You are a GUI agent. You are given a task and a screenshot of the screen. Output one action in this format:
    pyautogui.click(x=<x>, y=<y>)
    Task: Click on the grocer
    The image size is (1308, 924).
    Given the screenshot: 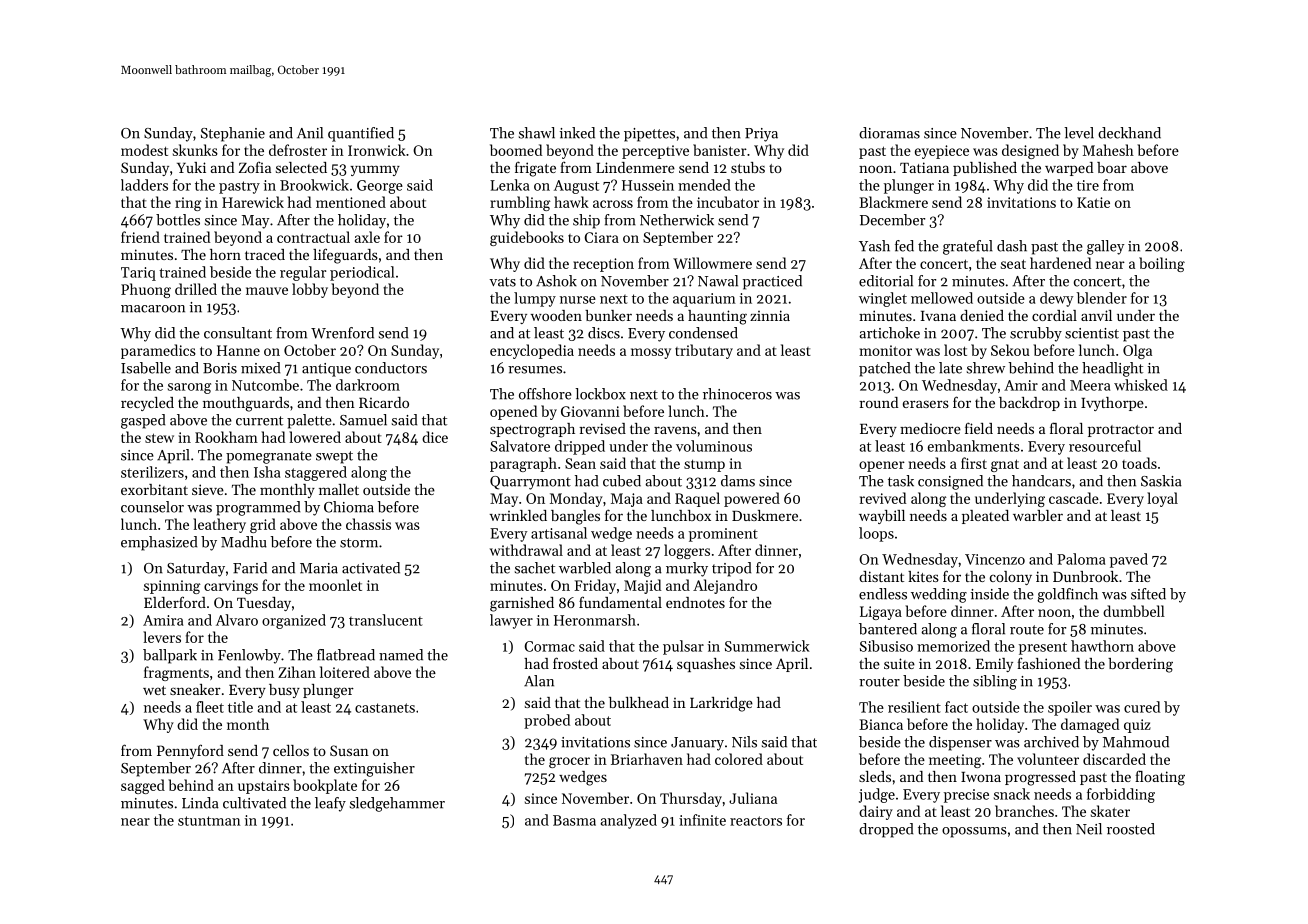 What is the action you would take?
    pyautogui.click(x=569, y=762)
